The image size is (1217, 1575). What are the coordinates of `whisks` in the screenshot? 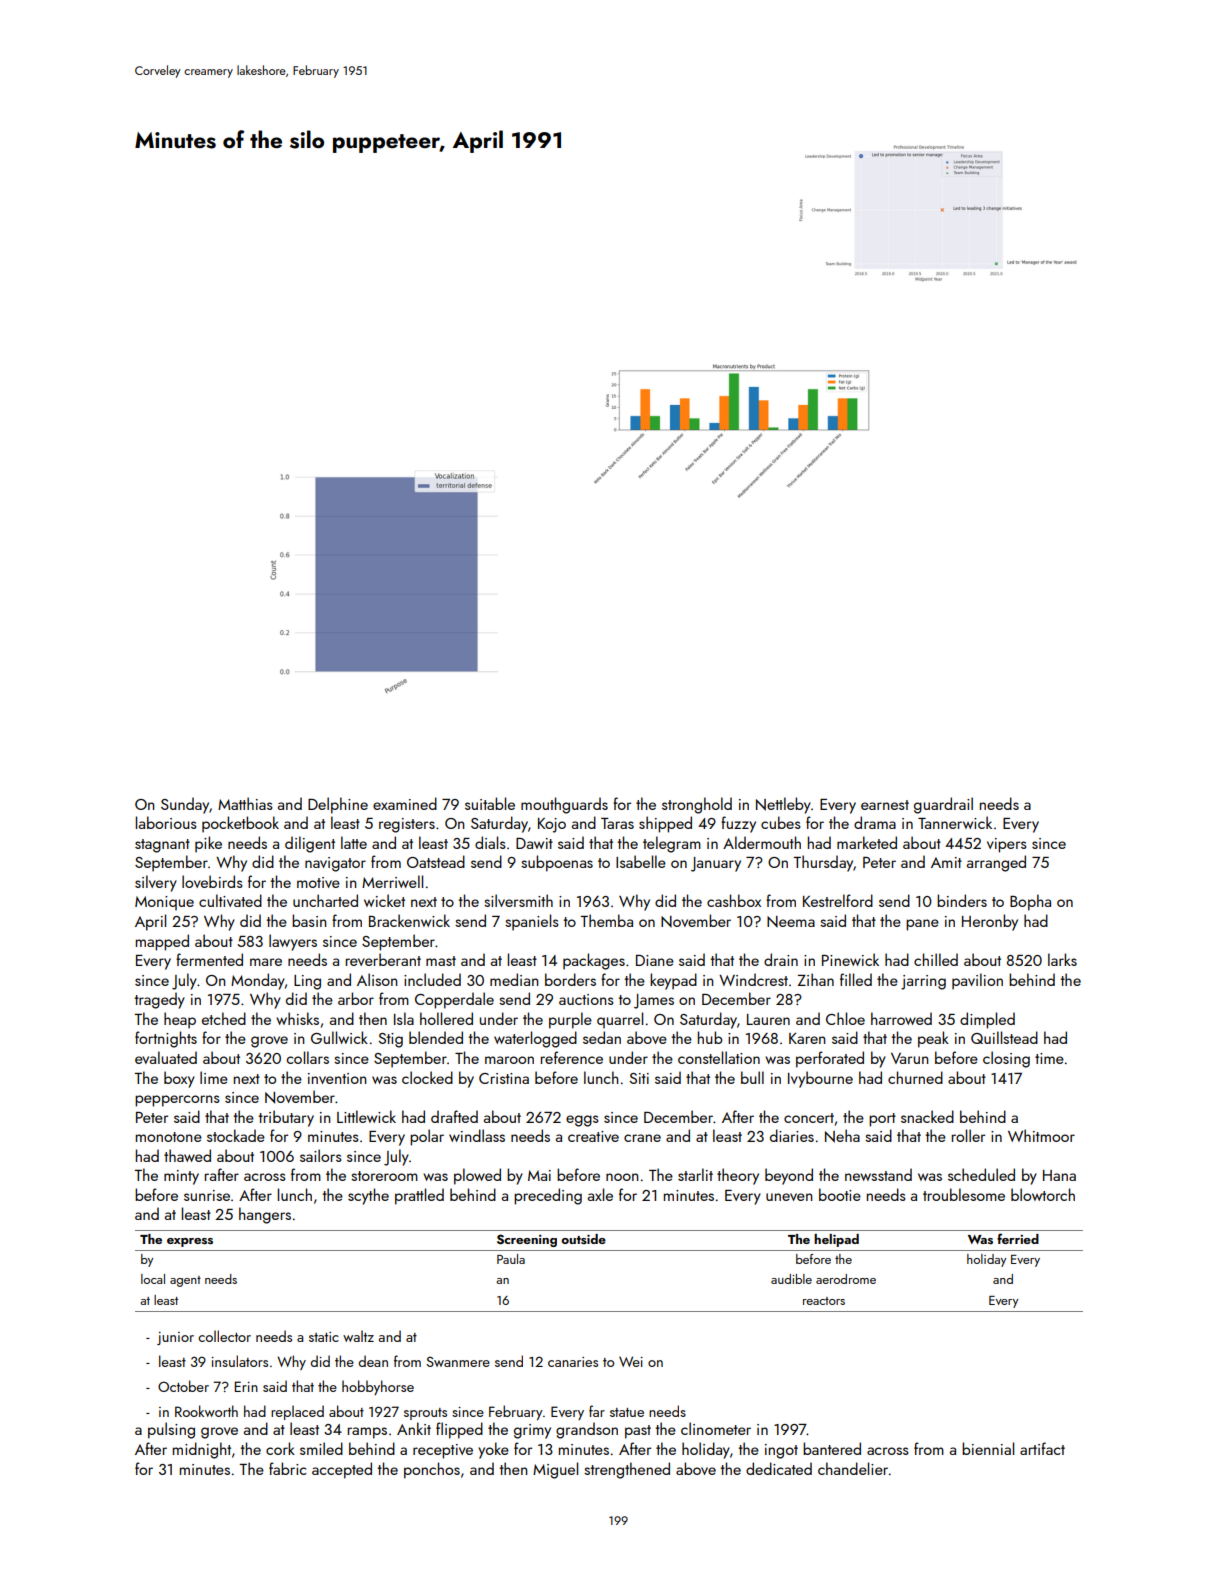 It's located at (297, 1018).
